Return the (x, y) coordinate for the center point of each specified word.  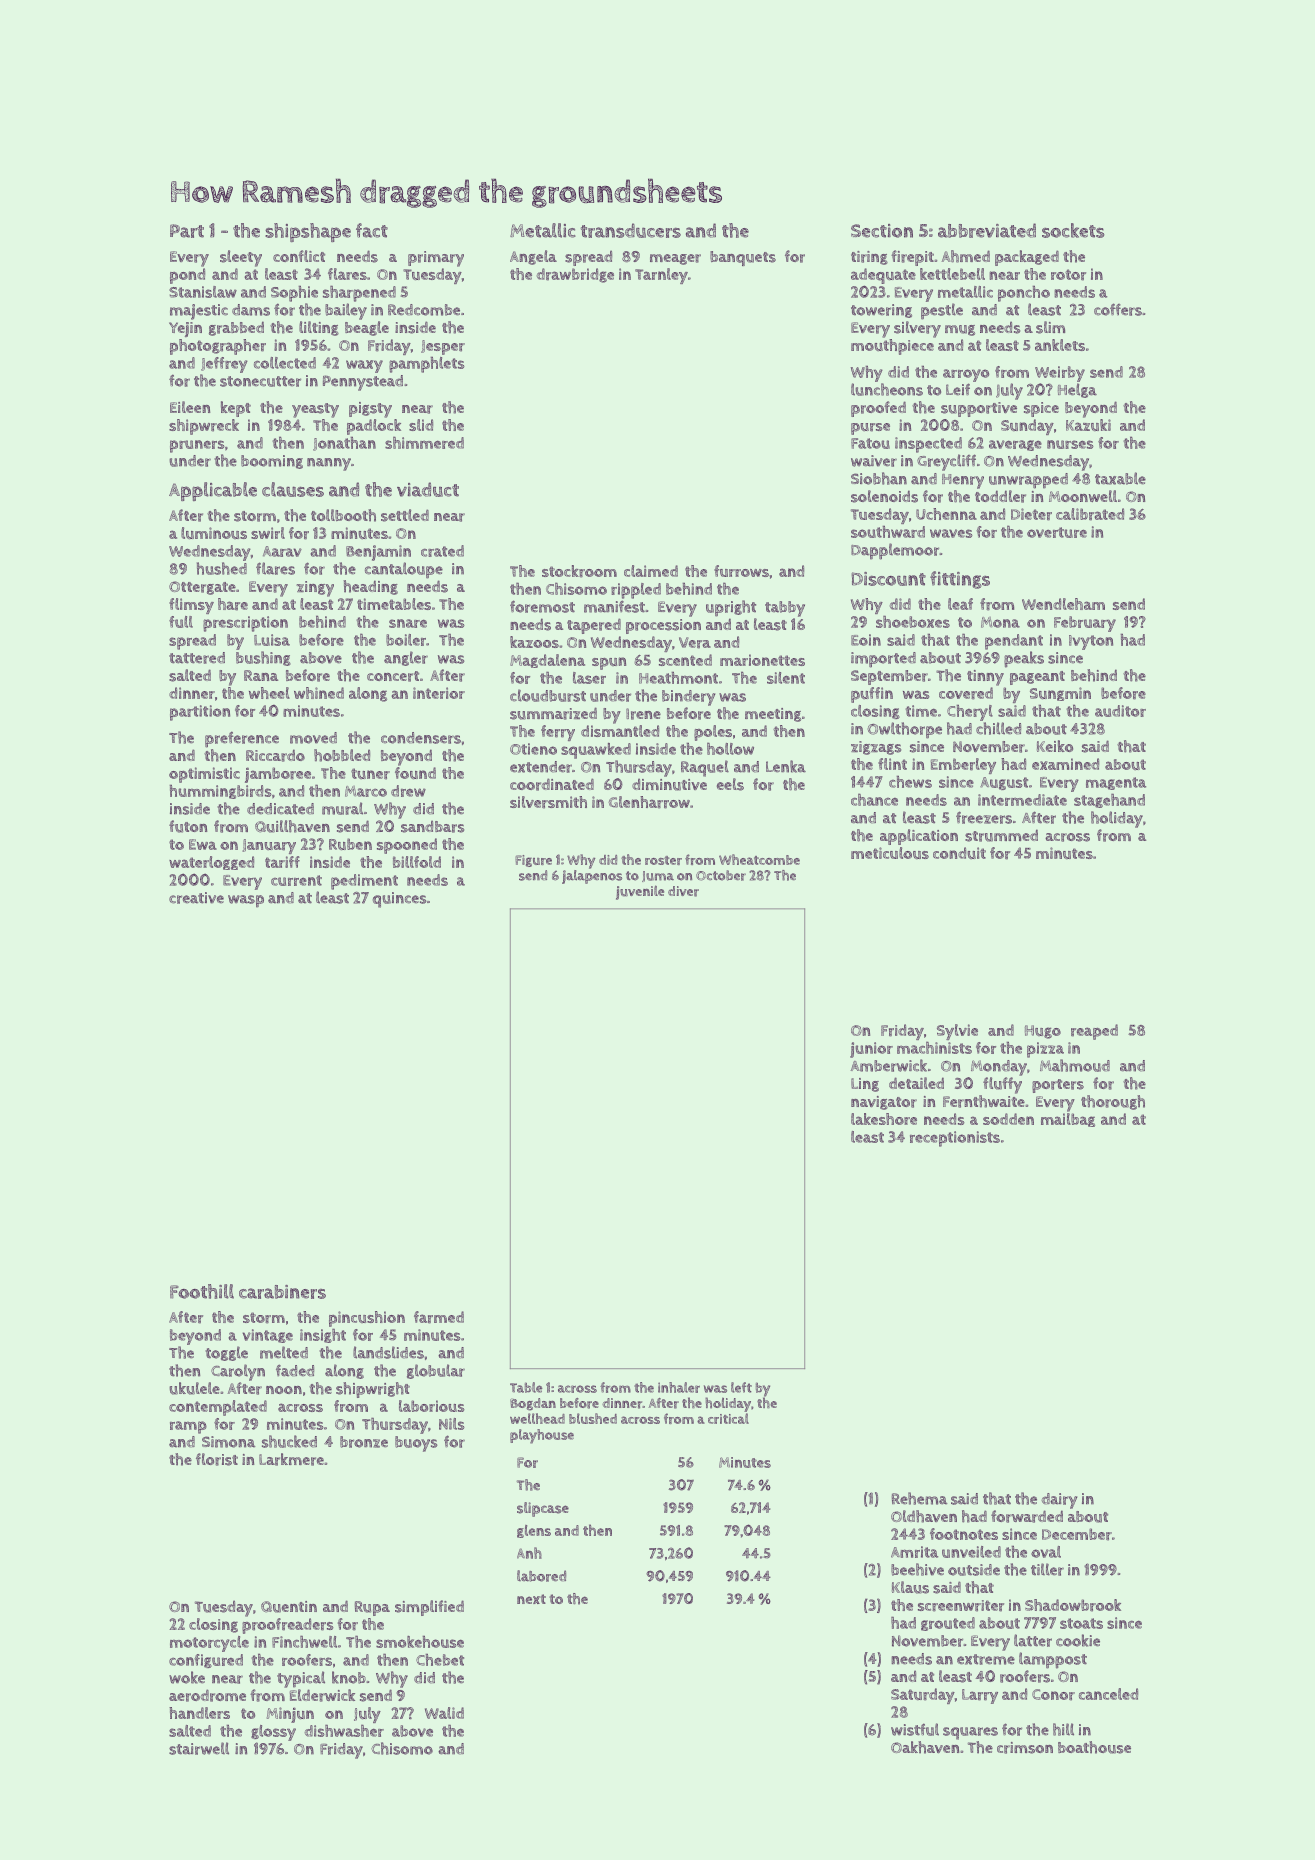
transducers (631, 230)
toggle (226, 1353)
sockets (1073, 230)
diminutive (669, 784)
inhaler (679, 1387)
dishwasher (344, 1731)
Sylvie (957, 1032)
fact (372, 230)
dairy (1059, 1501)
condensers (421, 738)
